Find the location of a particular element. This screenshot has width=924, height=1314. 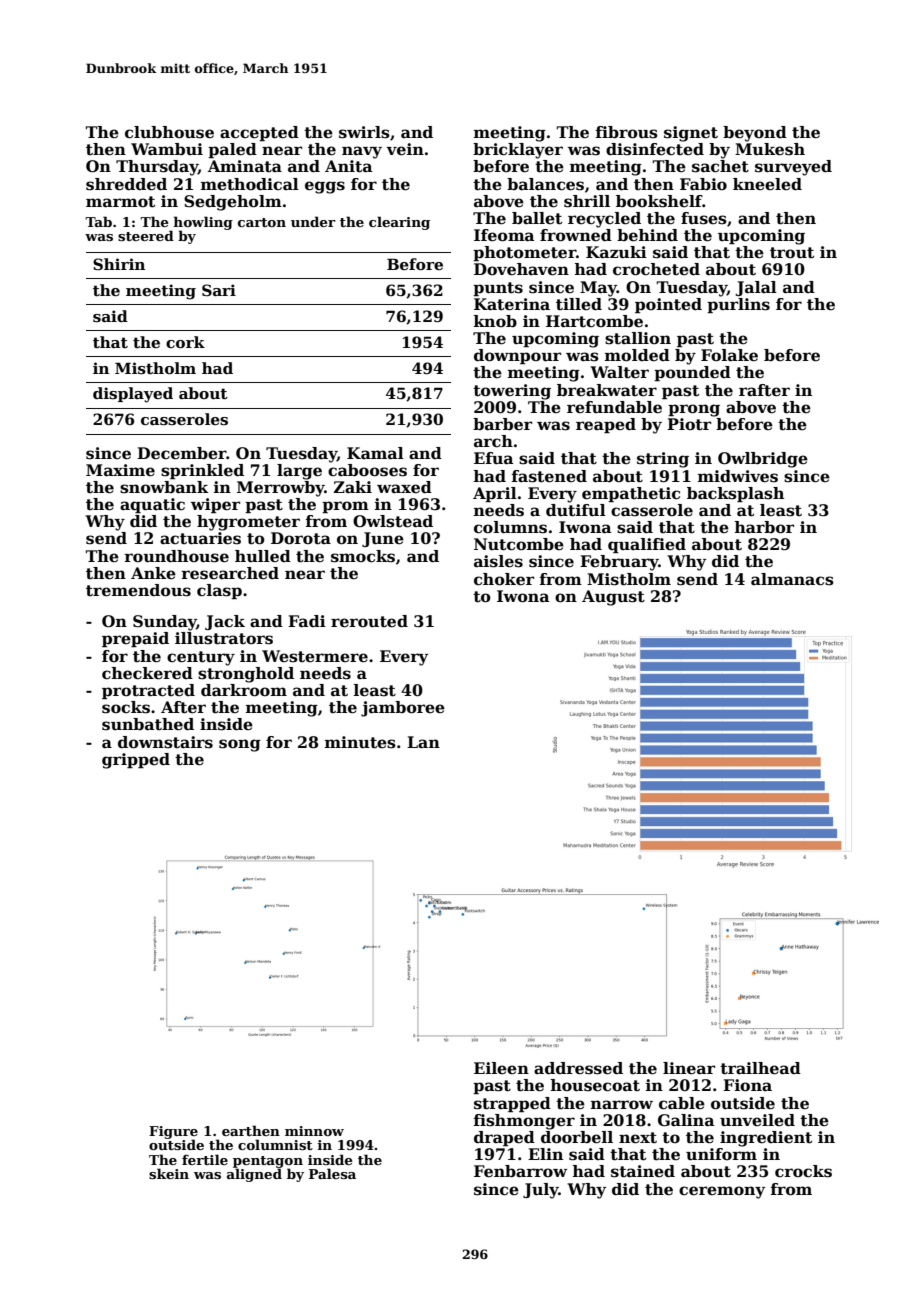

Ifeoma is located at coordinates (504, 235).
